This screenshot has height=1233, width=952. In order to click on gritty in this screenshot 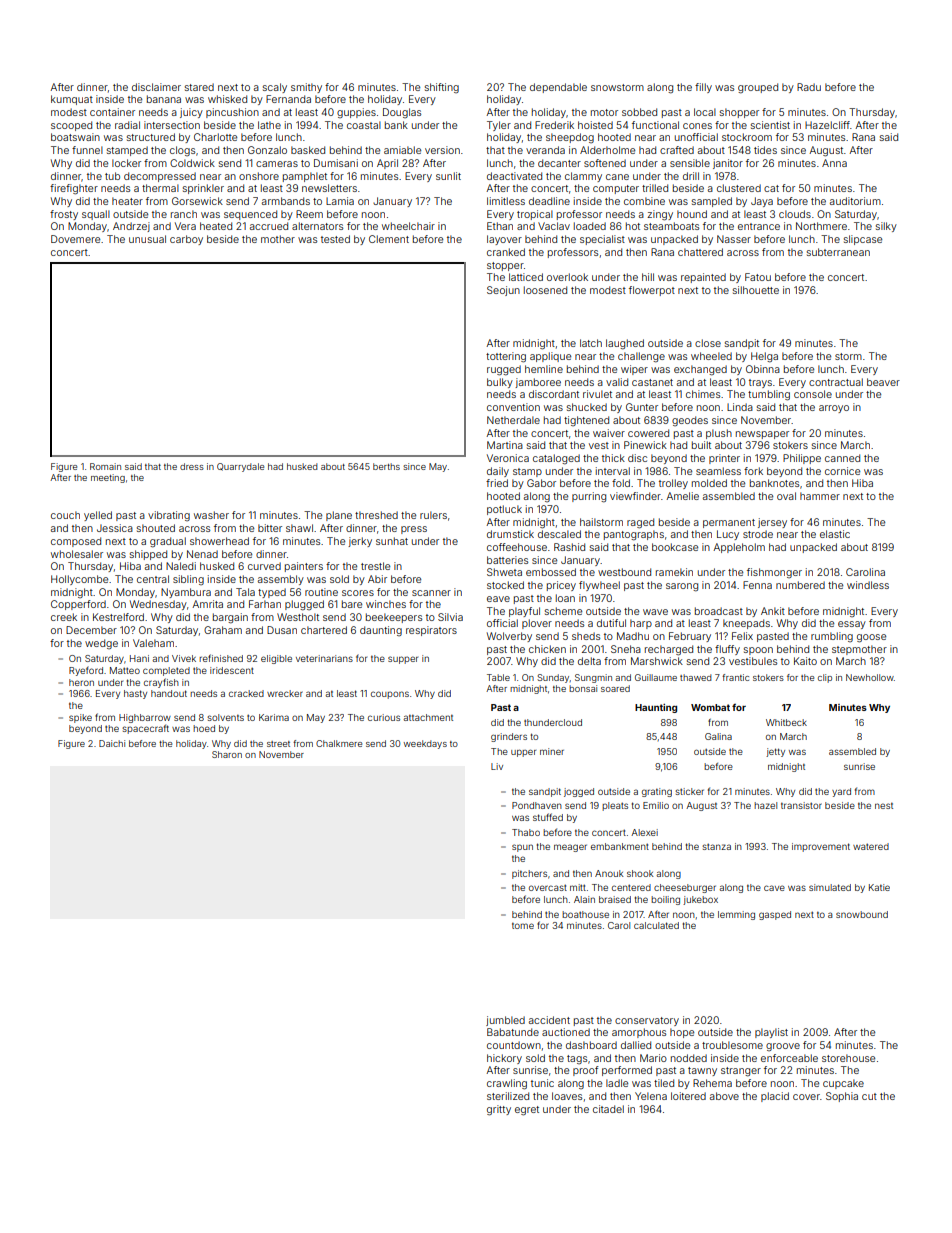, I will do `click(499, 1110)`.
